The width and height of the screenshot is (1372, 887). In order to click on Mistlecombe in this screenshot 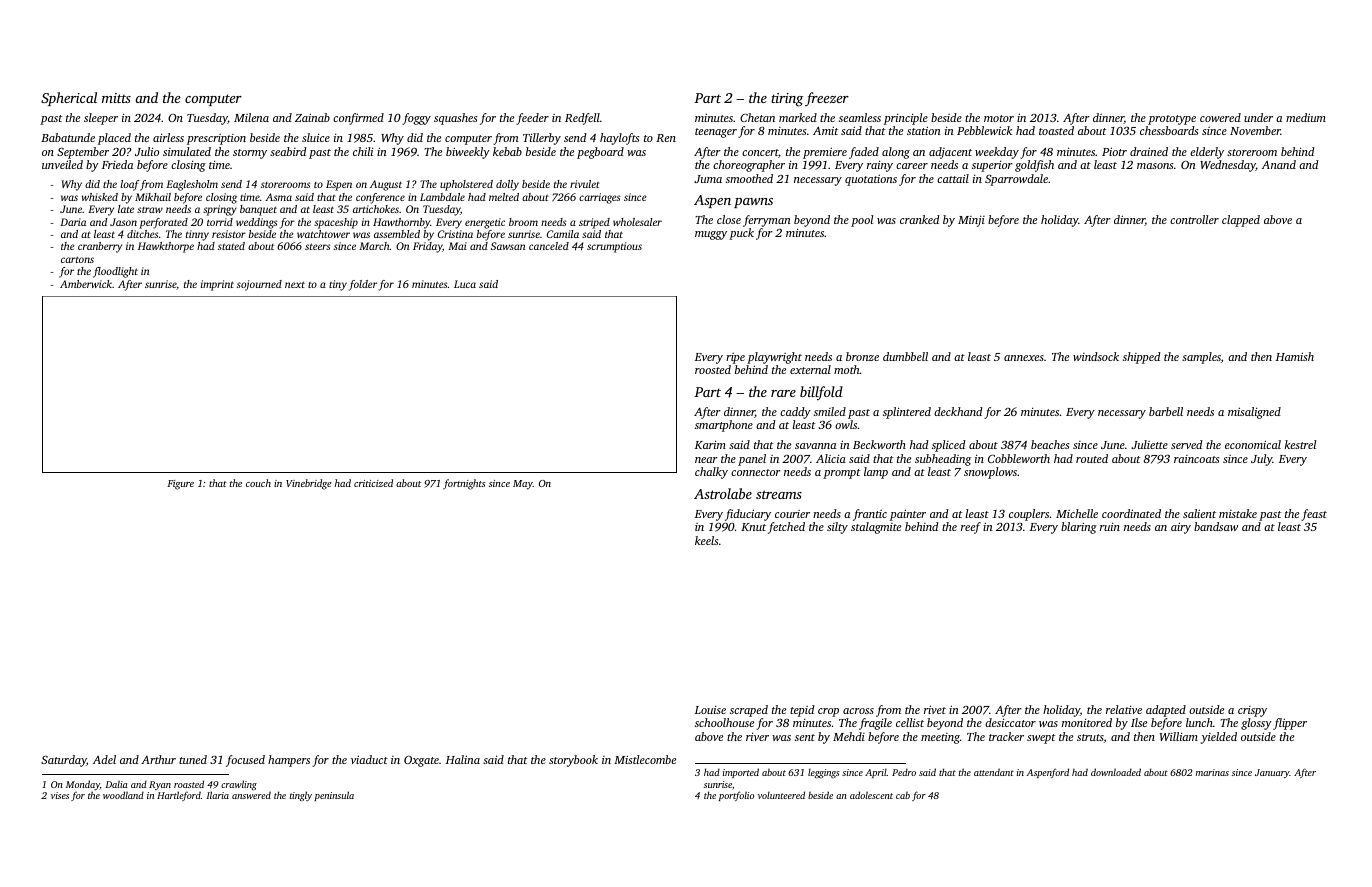, I will do `click(645, 759)`.
